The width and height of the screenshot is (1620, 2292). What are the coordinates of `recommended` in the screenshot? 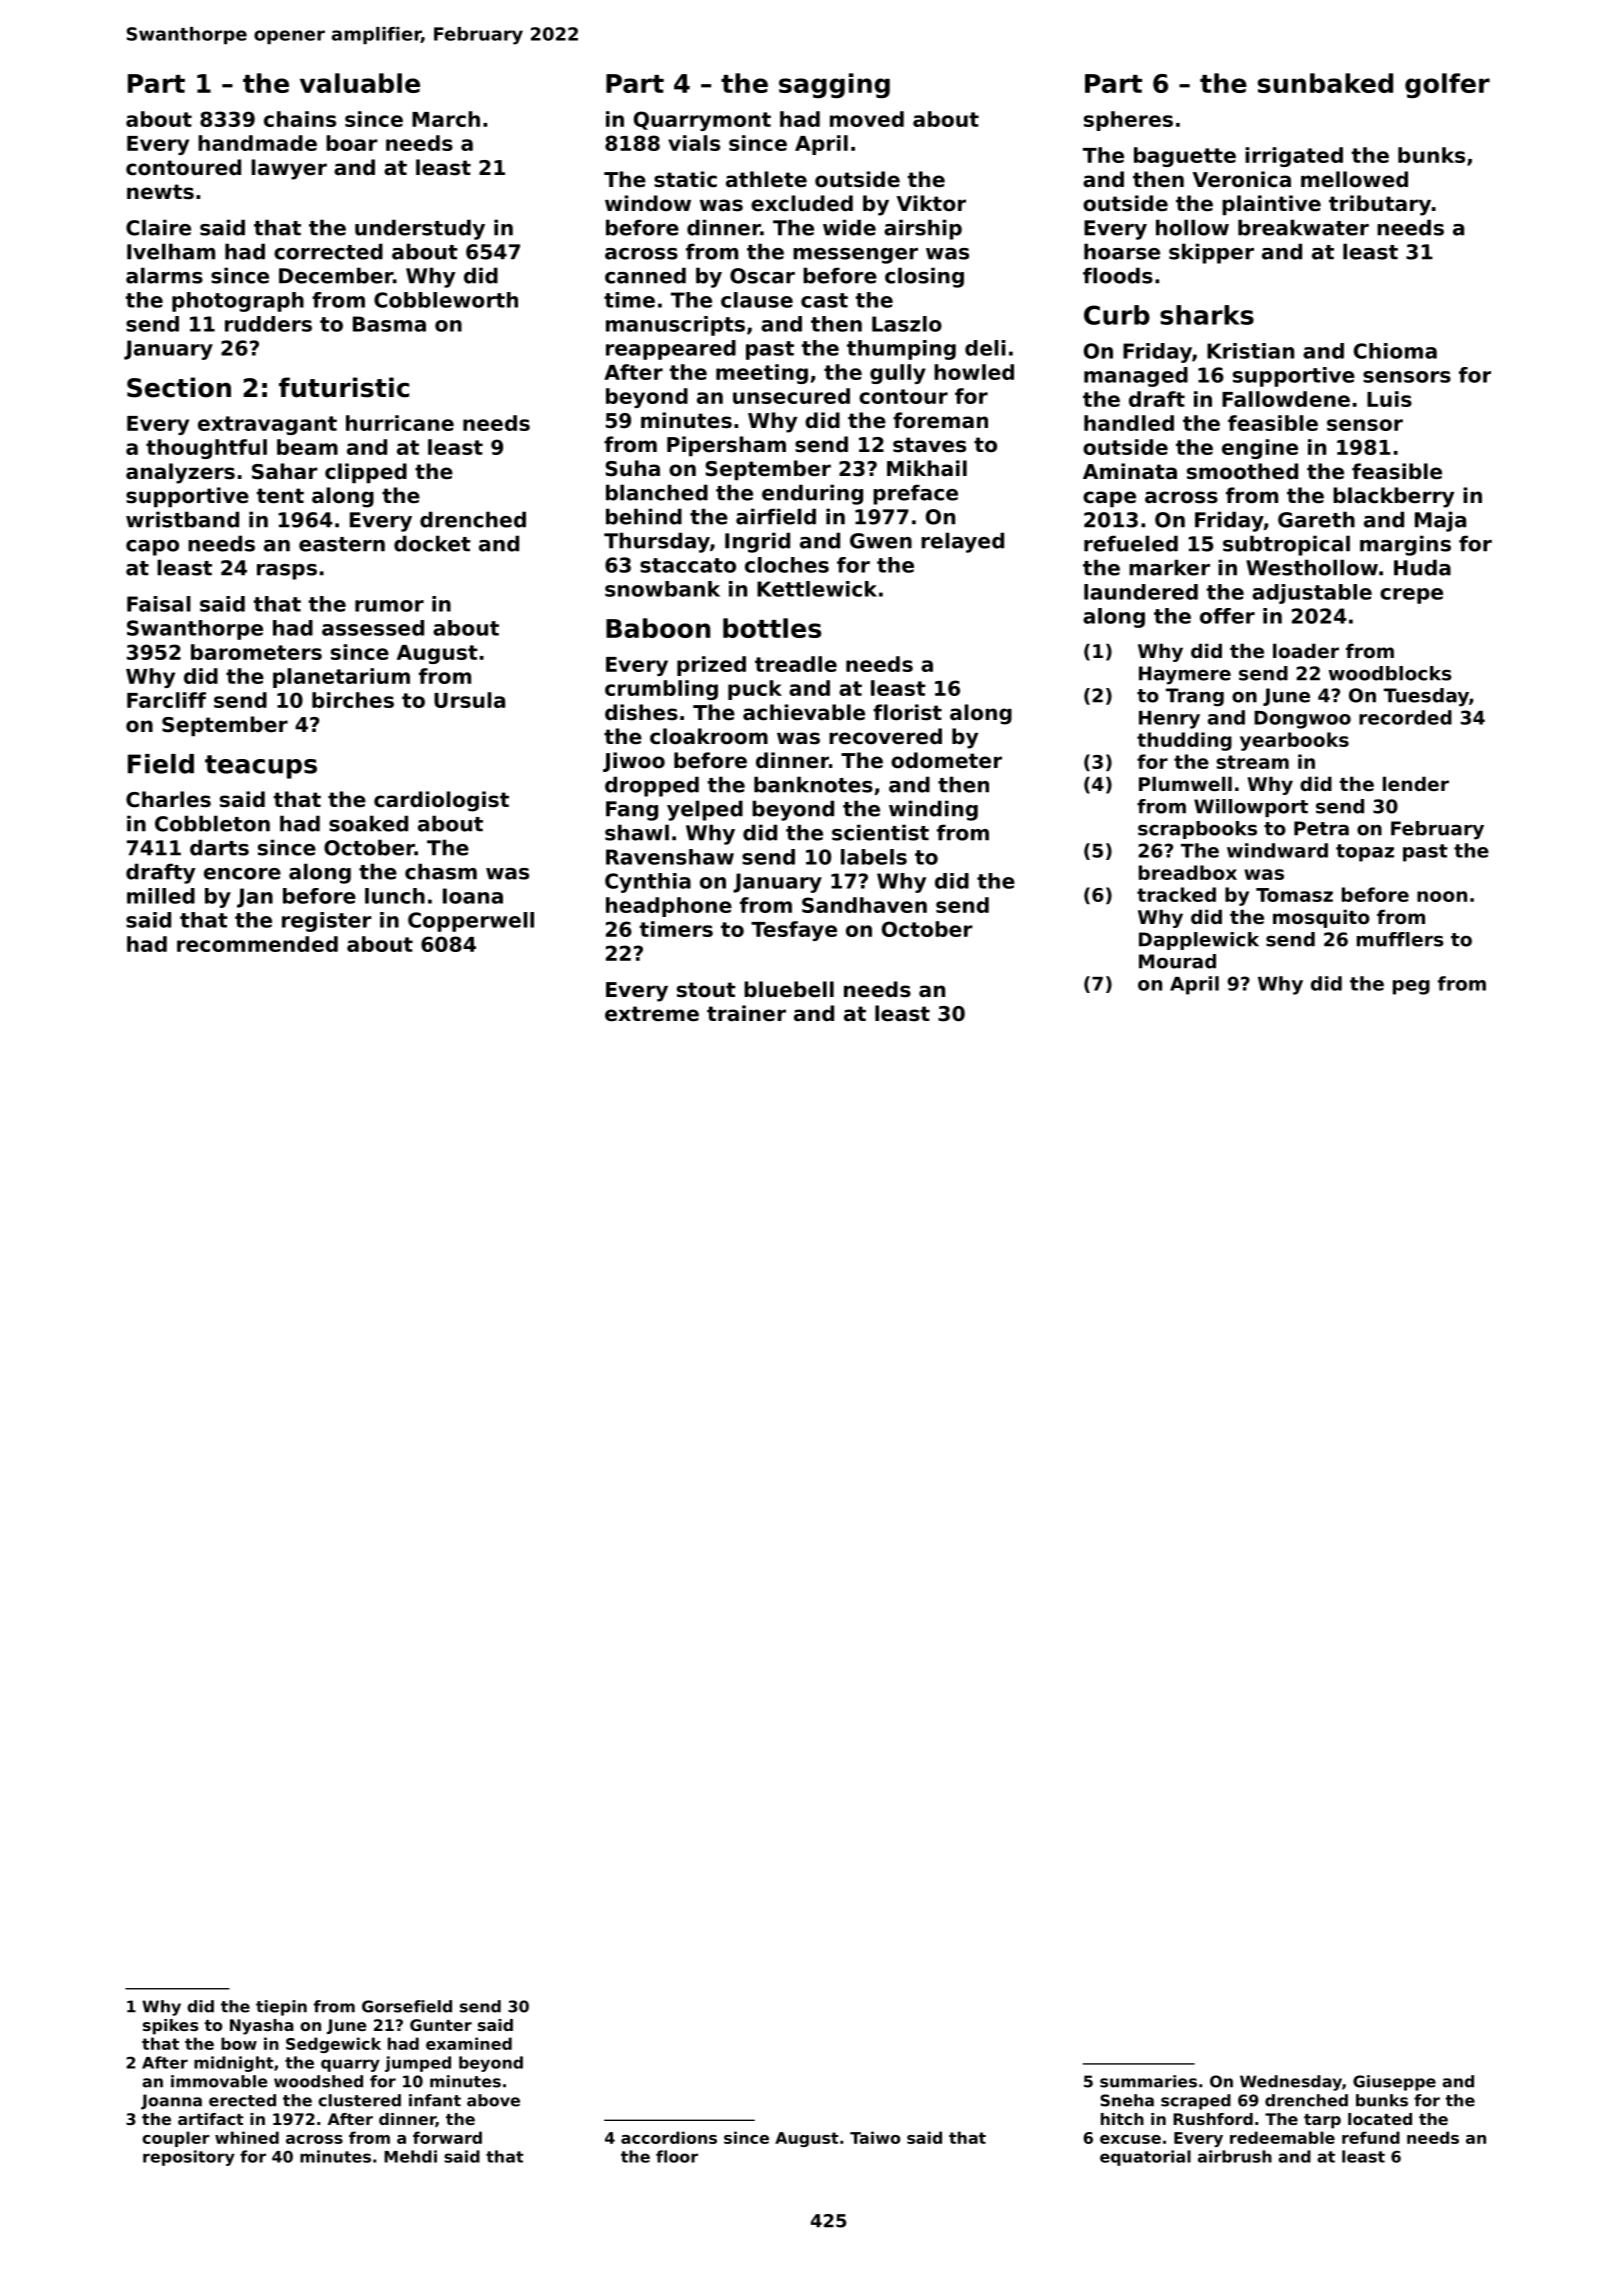 It's located at (257, 944).
